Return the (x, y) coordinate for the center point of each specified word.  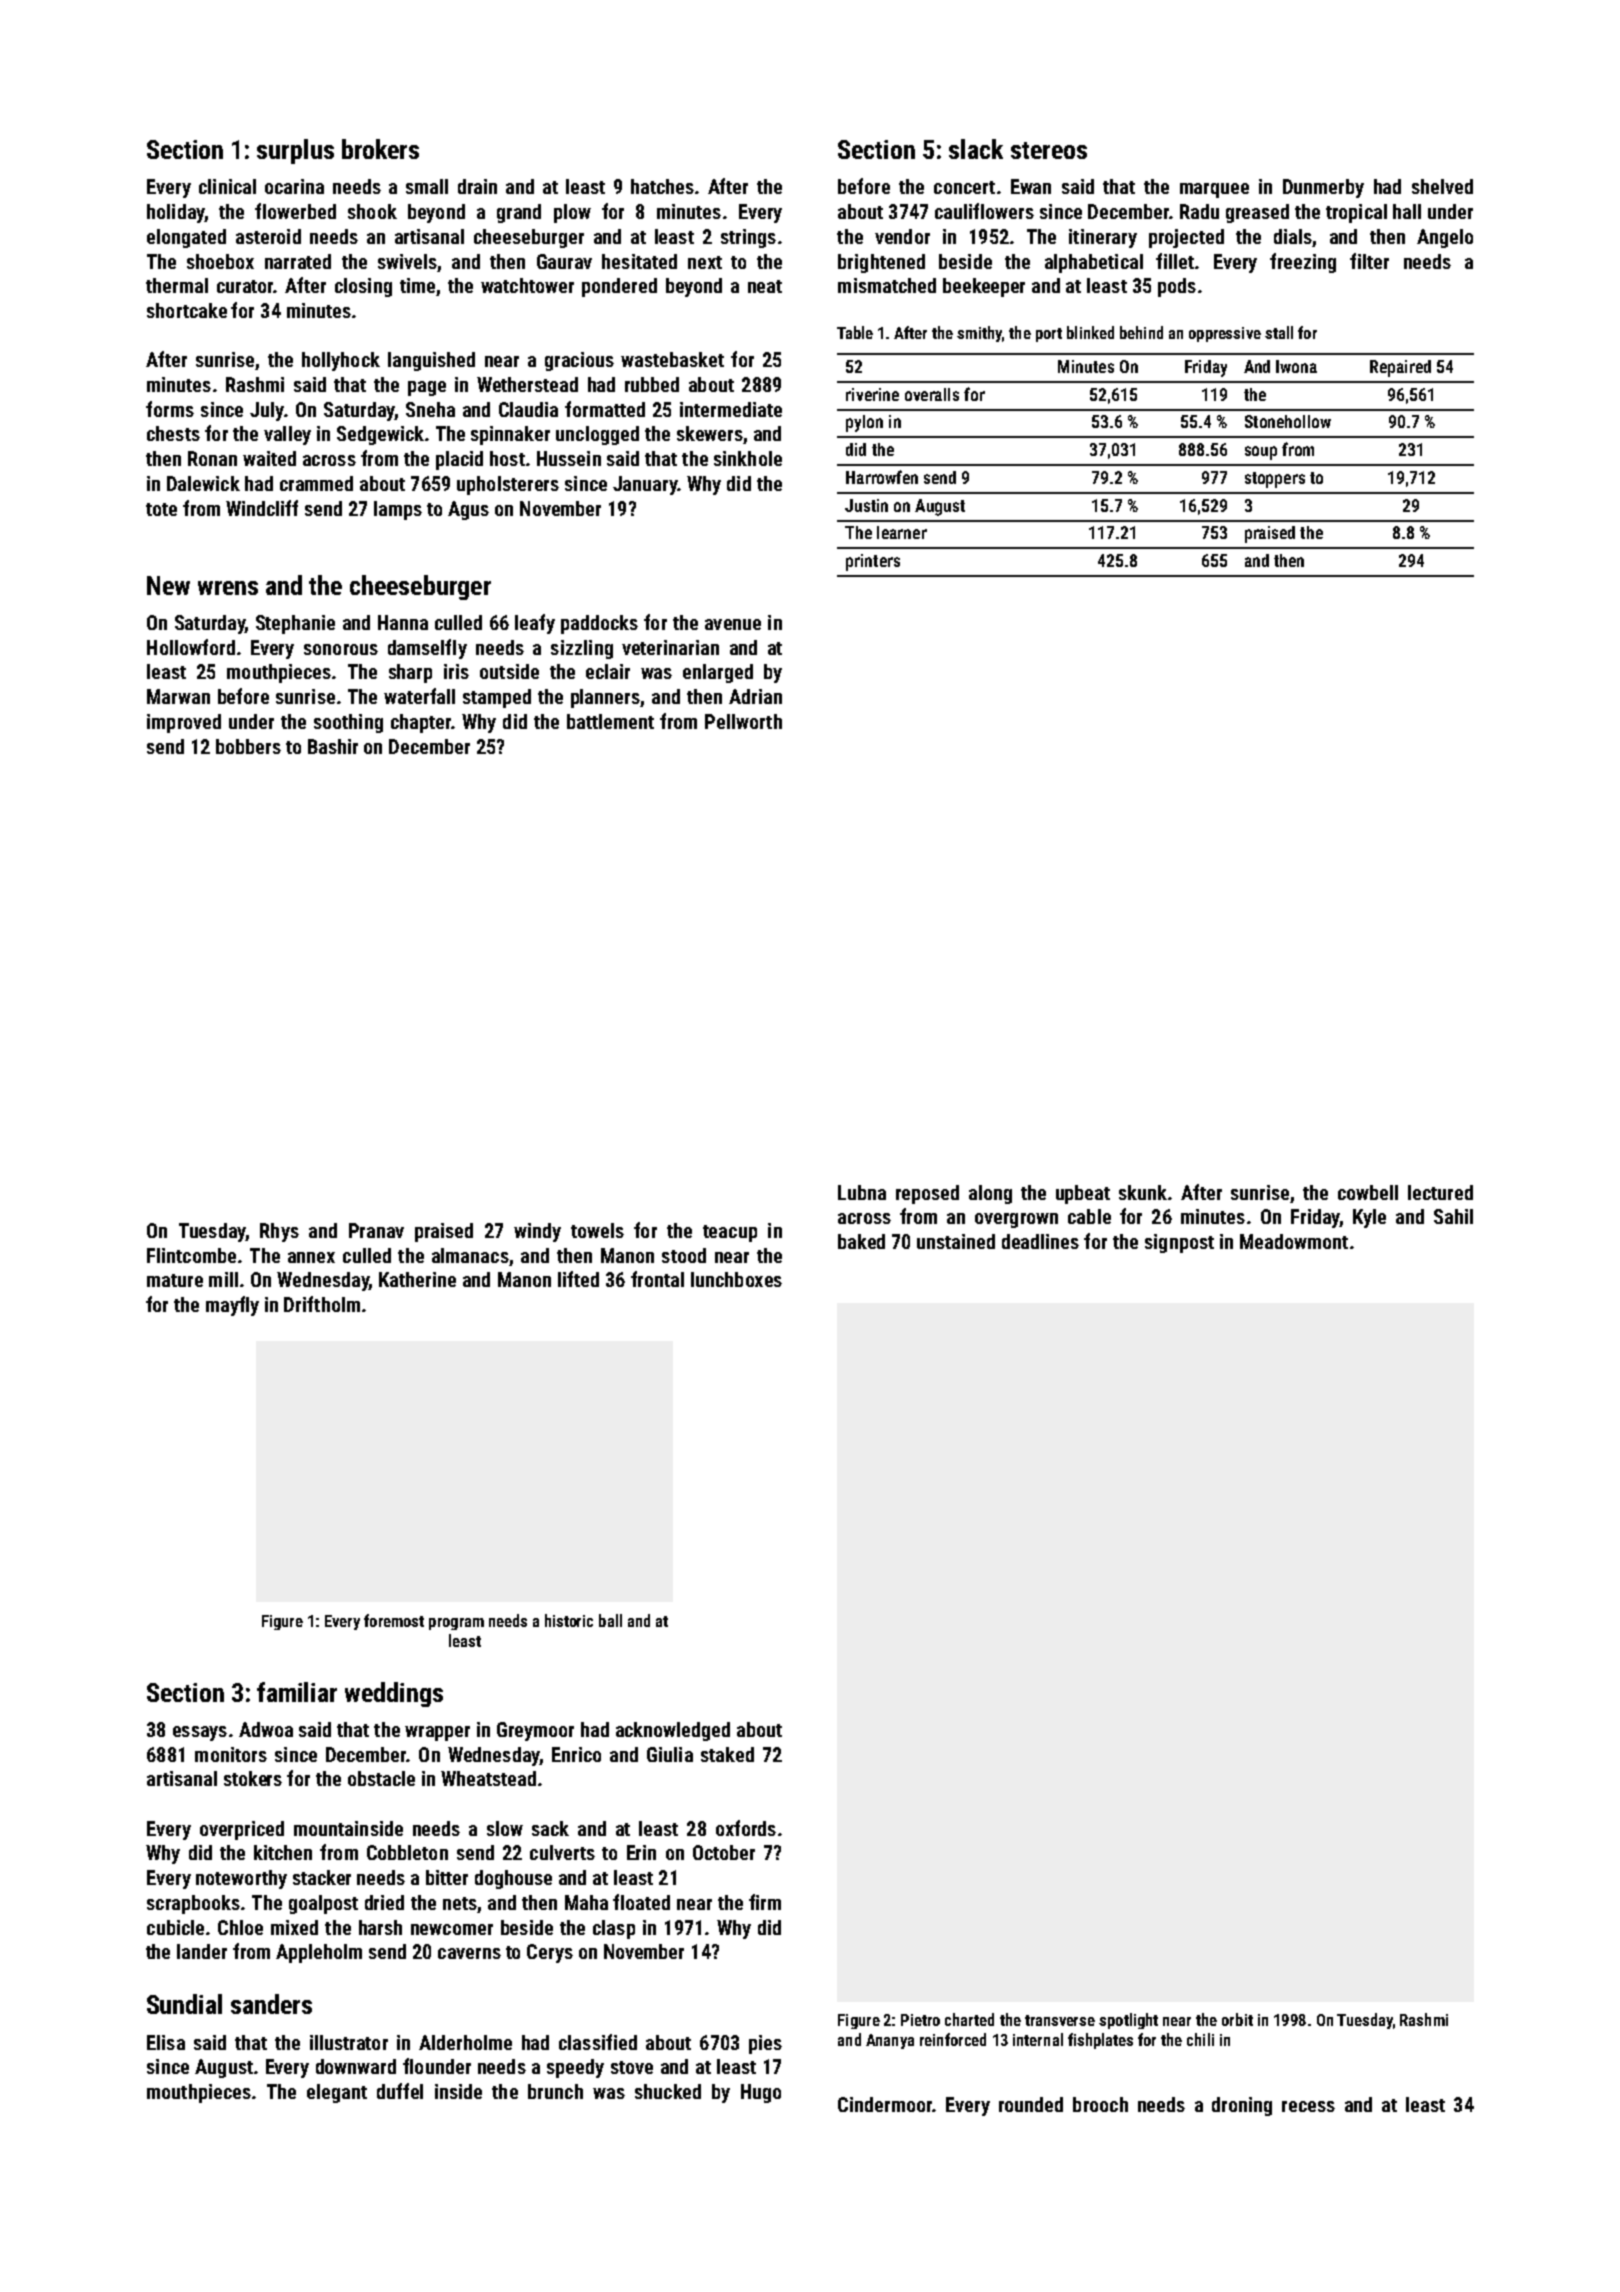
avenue (733, 624)
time (417, 285)
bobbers (248, 746)
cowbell (1368, 1192)
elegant (337, 2093)
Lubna (862, 1192)
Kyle (1369, 1218)
